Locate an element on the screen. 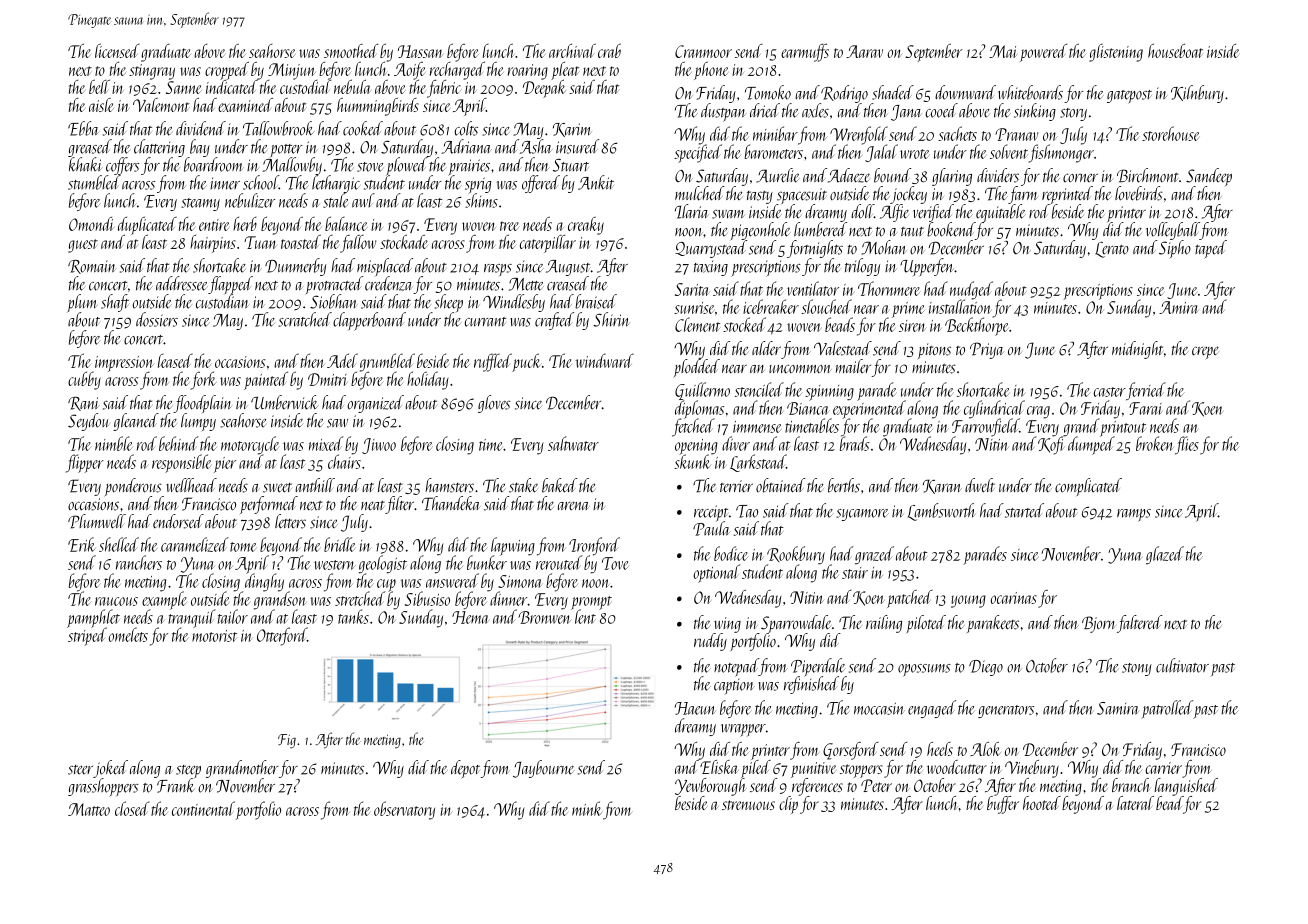  smoothed is located at coordinates (351, 51).
